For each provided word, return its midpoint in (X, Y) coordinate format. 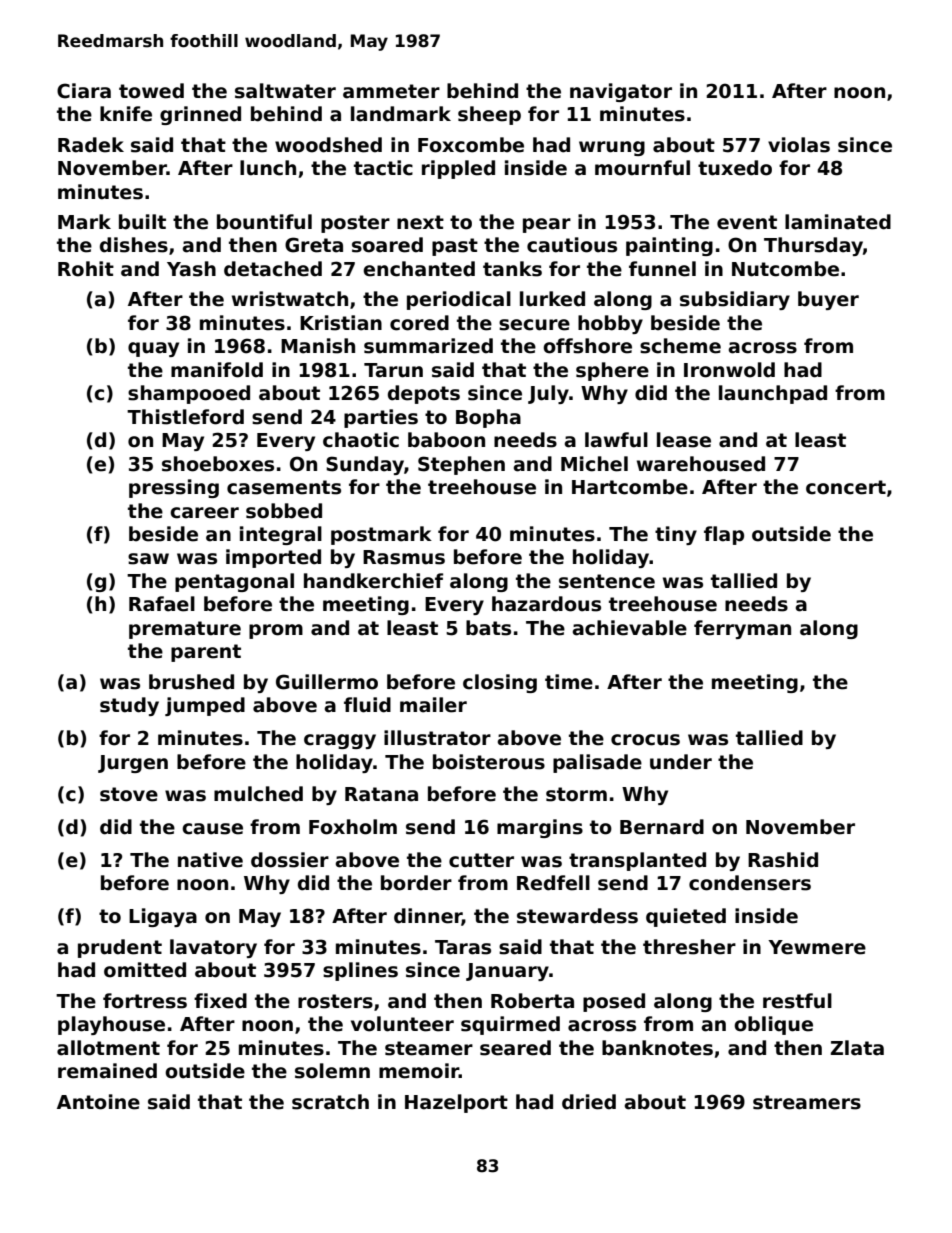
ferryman (742, 629)
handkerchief (373, 581)
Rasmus (404, 557)
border (416, 883)
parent (206, 653)
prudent (120, 948)
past (455, 247)
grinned (200, 115)
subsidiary (735, 300)
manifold (217, 370)
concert (846, 487)
